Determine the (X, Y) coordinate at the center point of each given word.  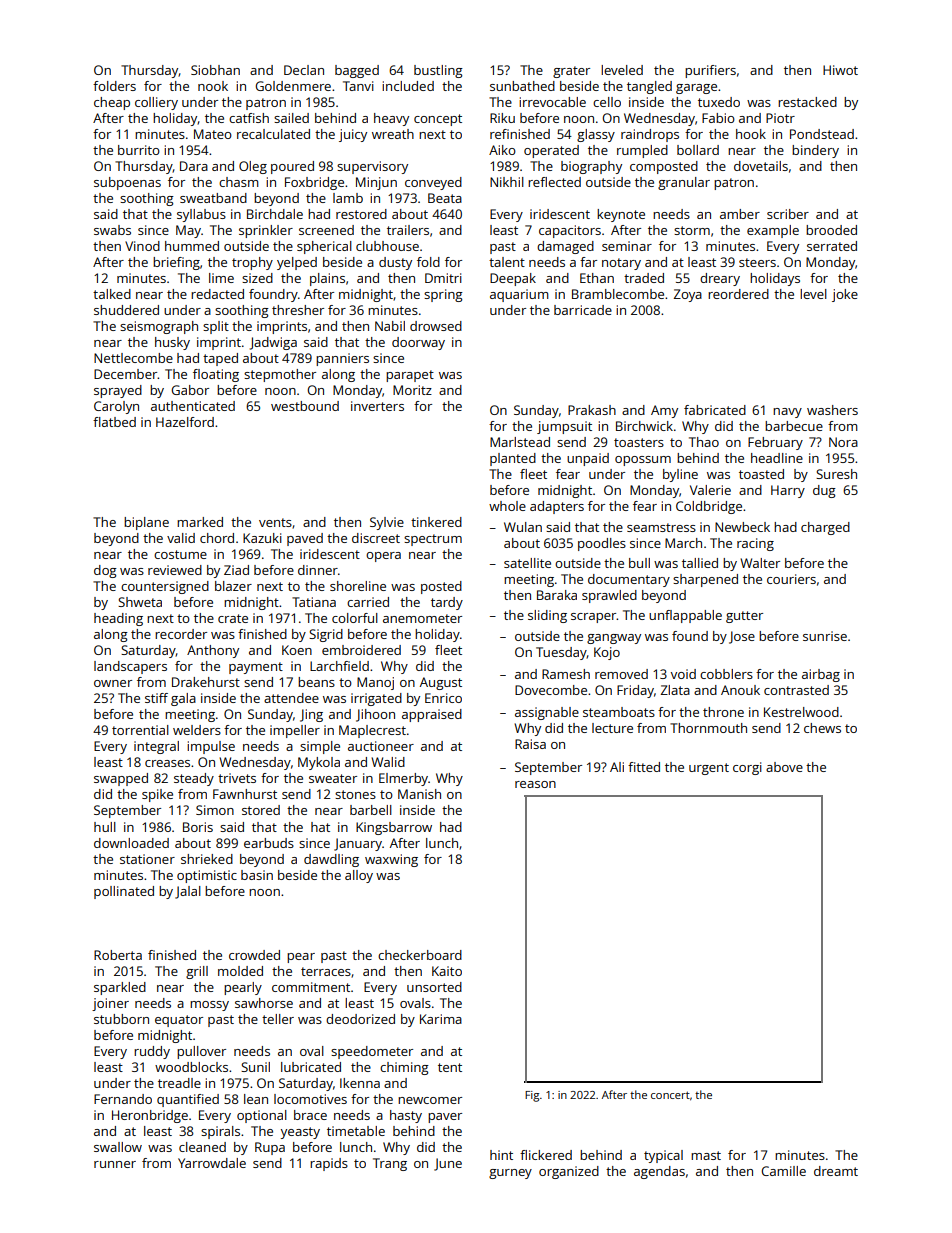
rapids (329, 1164)
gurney (510, 1174)
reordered (738, 294)
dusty (395, 263)
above (784, 767)
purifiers (710, 71)
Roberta (118, 955)
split (216, 327)
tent (450, 1067)
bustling (438, 71)
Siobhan (215, 70)
